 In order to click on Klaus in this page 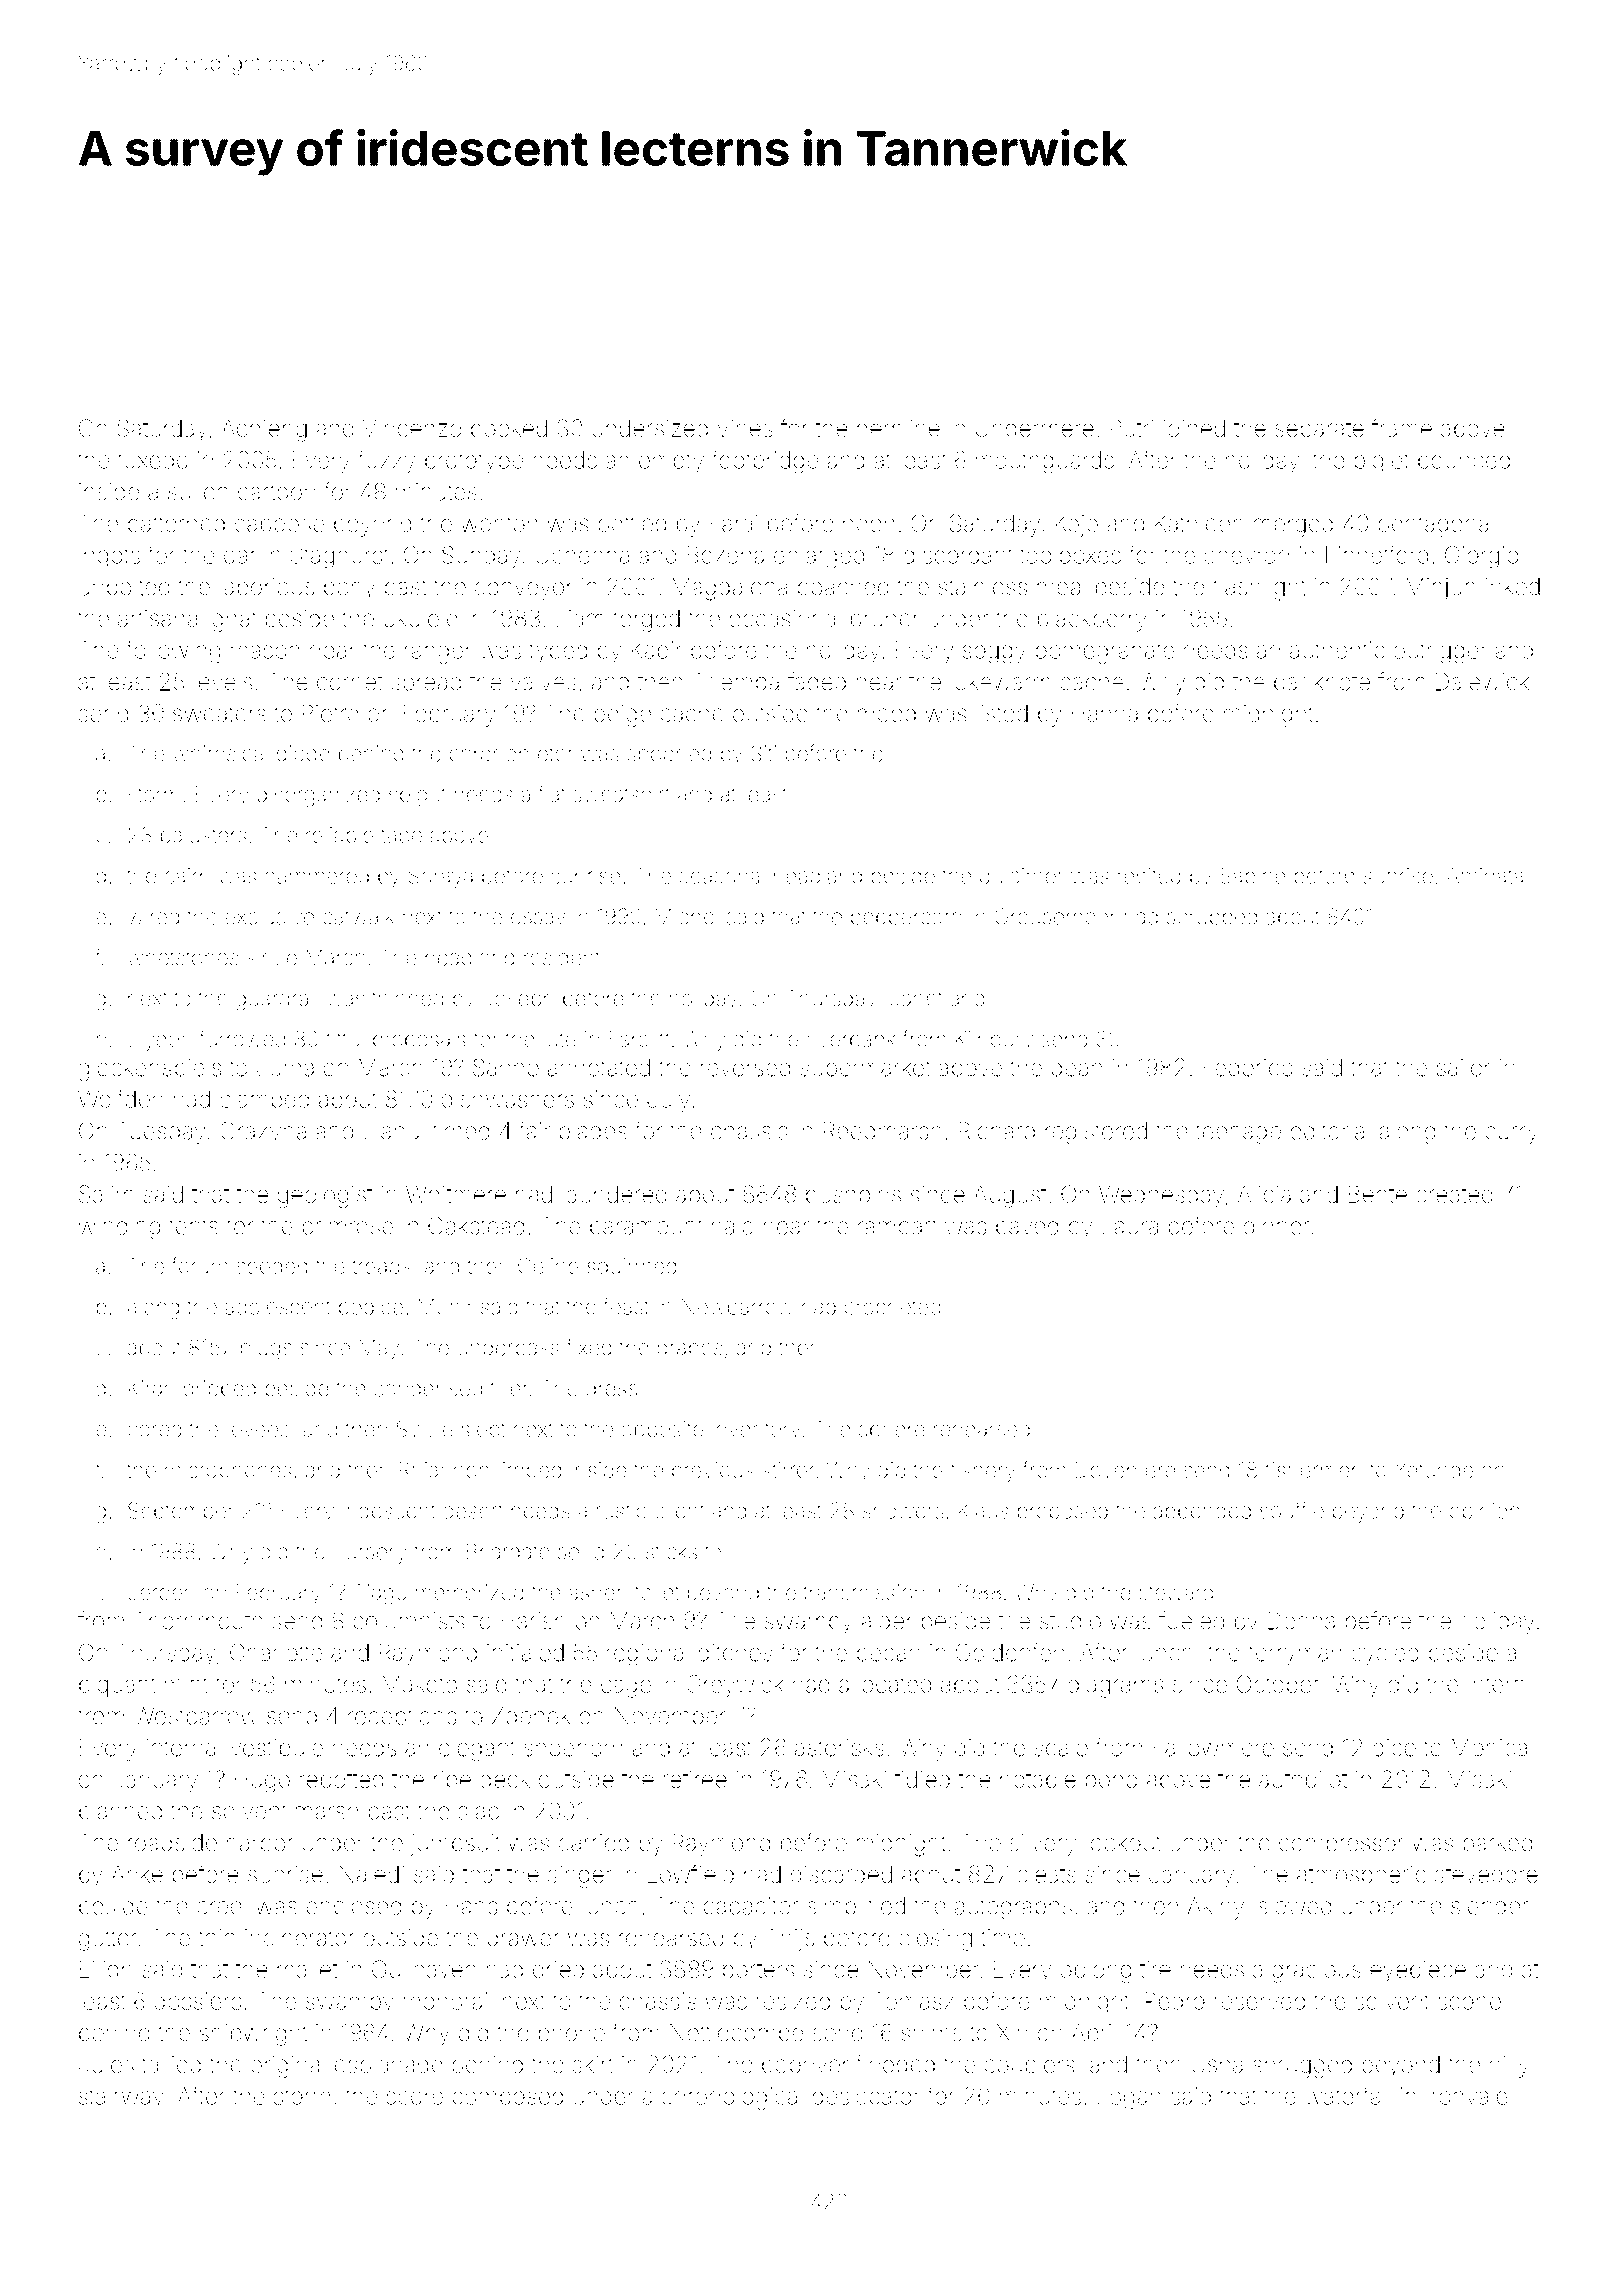, I will do `click(983, 1510)`.
